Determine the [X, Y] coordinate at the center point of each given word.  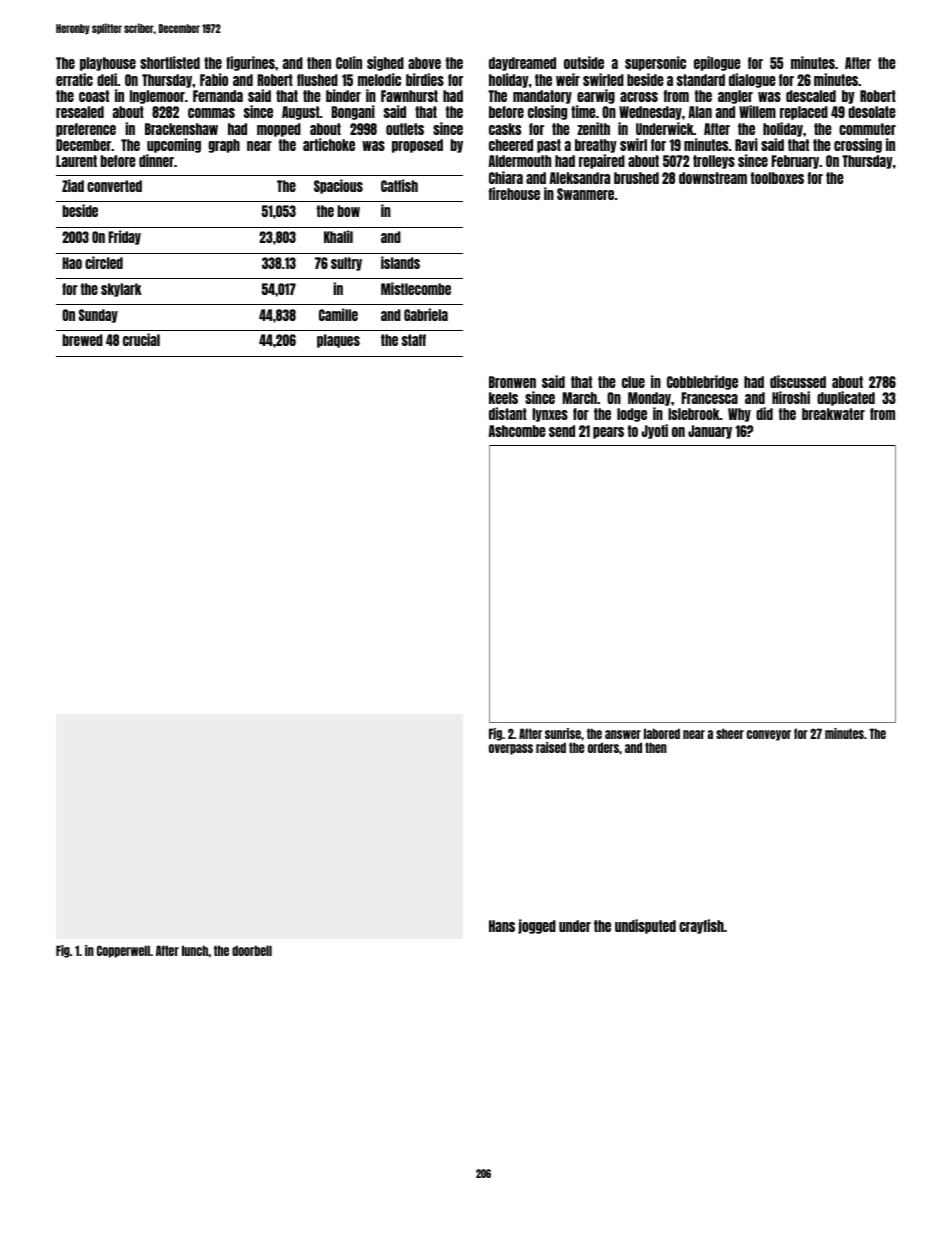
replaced [804, 113]
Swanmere [585, 194]
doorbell [252, 950]
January [710, 432]
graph [224, 146]
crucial [141, 339]
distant [508, 413]
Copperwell [123, 951]
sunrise [563, 733]
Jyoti [655, 431]
